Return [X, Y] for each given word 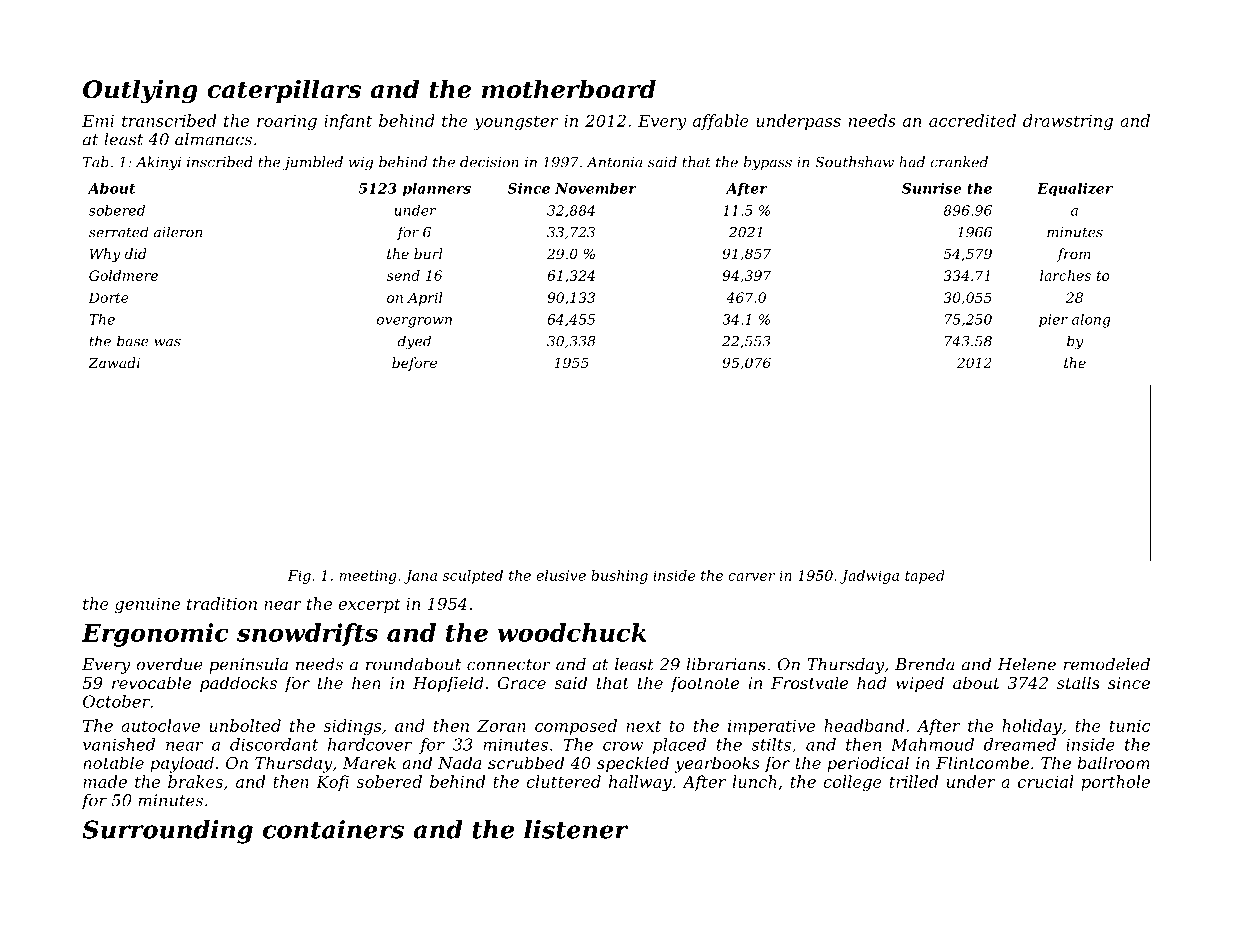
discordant [274, 744]
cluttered [563, 781]
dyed [414, 342]
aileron [178, 232]
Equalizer [1075, 190]
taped [925, 577]
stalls [1078, 682]
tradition [222, 603]
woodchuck [572, 632]
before [414, 364]
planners [437, 190]
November [596, 188]
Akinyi [158, 163]
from [1074, 255]
